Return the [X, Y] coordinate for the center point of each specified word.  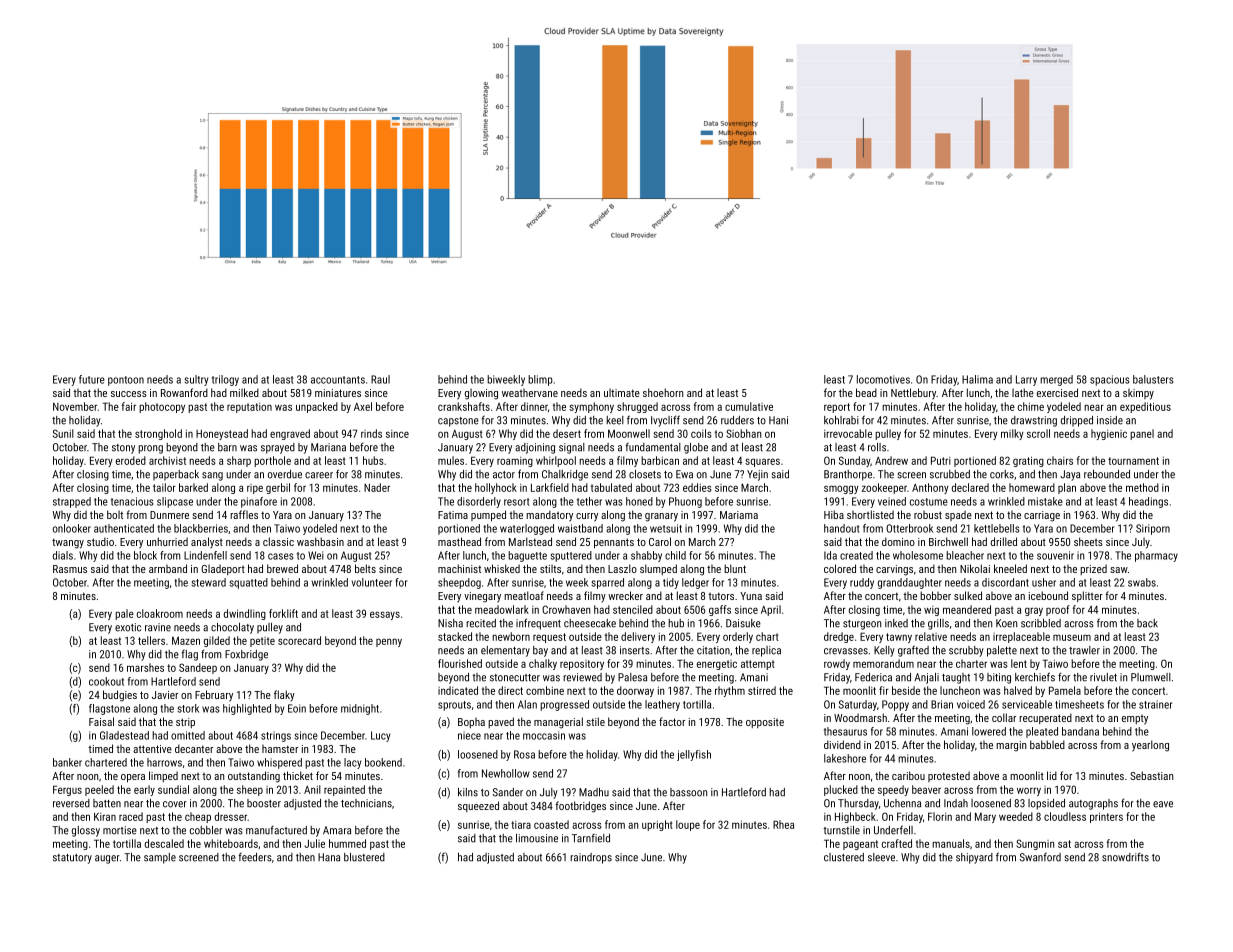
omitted [188, 735]
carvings [894, 570]
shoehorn [663, 392]
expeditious [1145, 407]
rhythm [730, 691]
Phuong [685, 502]
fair [129, 406]
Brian [942, 704]
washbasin [320, 541]
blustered [364, 857]
